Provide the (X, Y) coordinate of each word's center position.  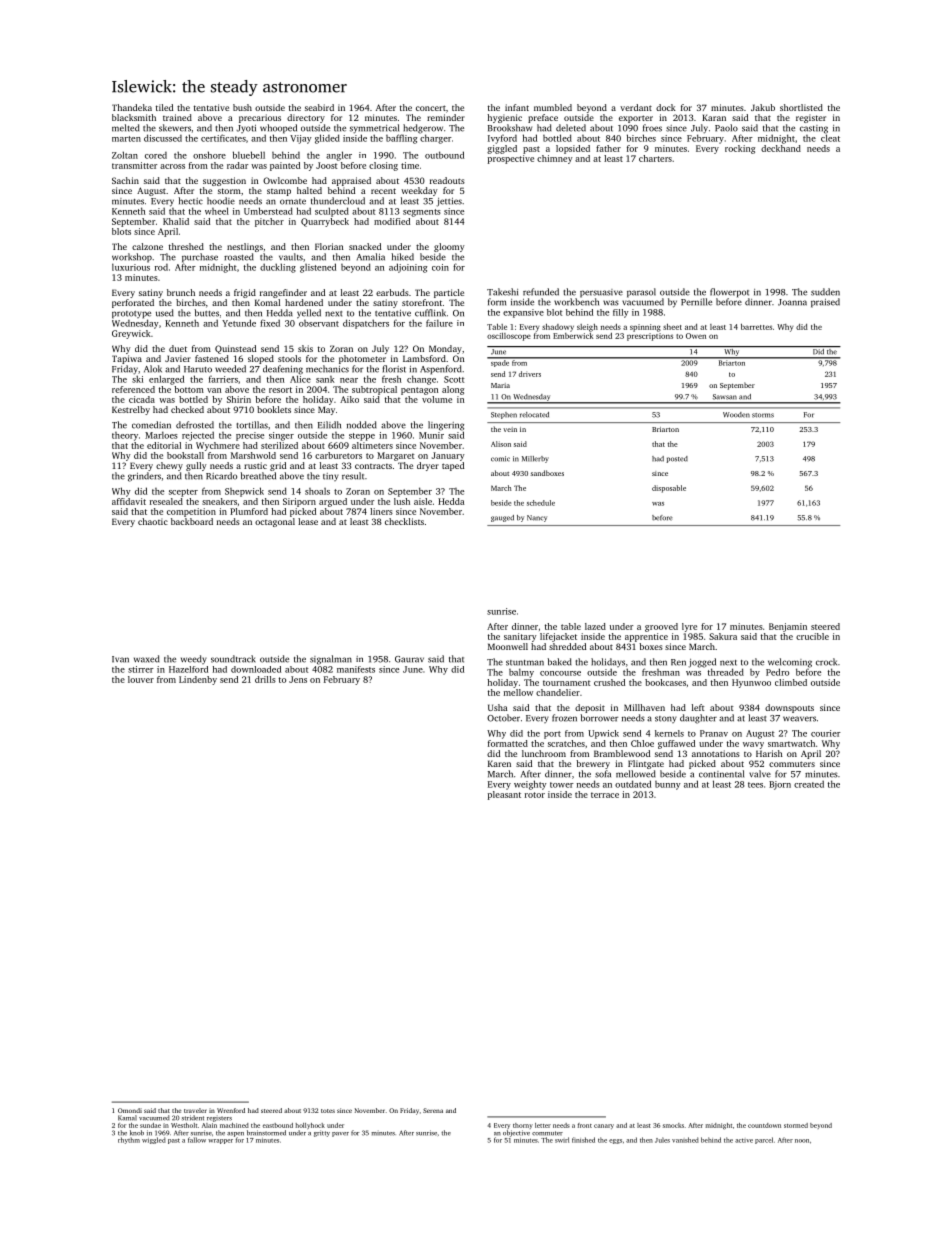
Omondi (130, 1110)
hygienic (505, 118)
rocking (740, 149)
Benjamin (788, 627)
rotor (535, 795)
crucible (812, 636)
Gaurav (409, 659)
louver (141, 679)
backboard (192, 521)
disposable (669, 489)
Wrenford (231, 1110)
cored (156, 155)
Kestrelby (131, 410)
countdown (764, 1125)
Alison (501, 444)
